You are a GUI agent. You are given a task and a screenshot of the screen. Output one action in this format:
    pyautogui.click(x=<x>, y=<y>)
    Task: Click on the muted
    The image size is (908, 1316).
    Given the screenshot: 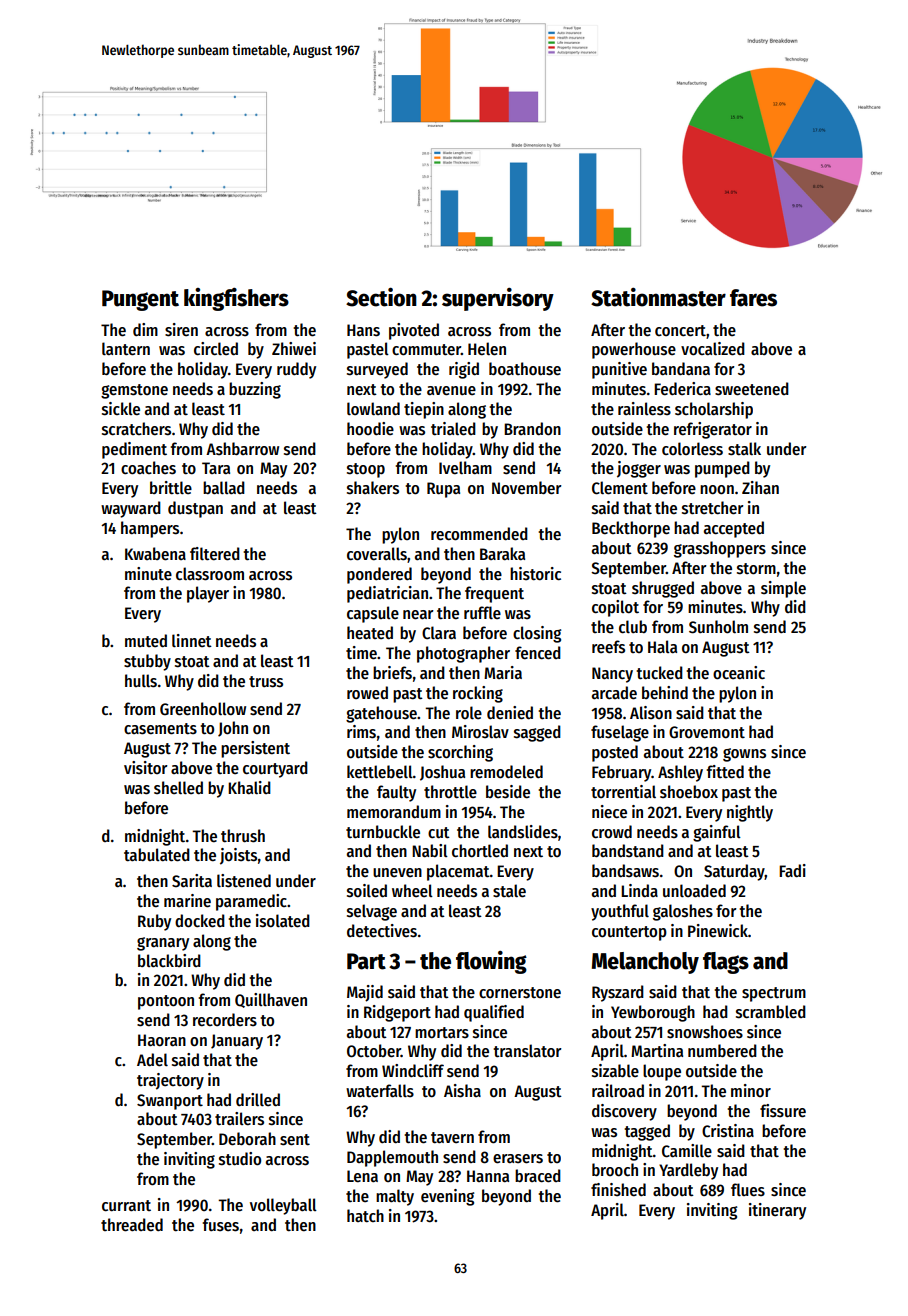 What is the action you would take?
    pyautogui.click(x=146, y=641)
